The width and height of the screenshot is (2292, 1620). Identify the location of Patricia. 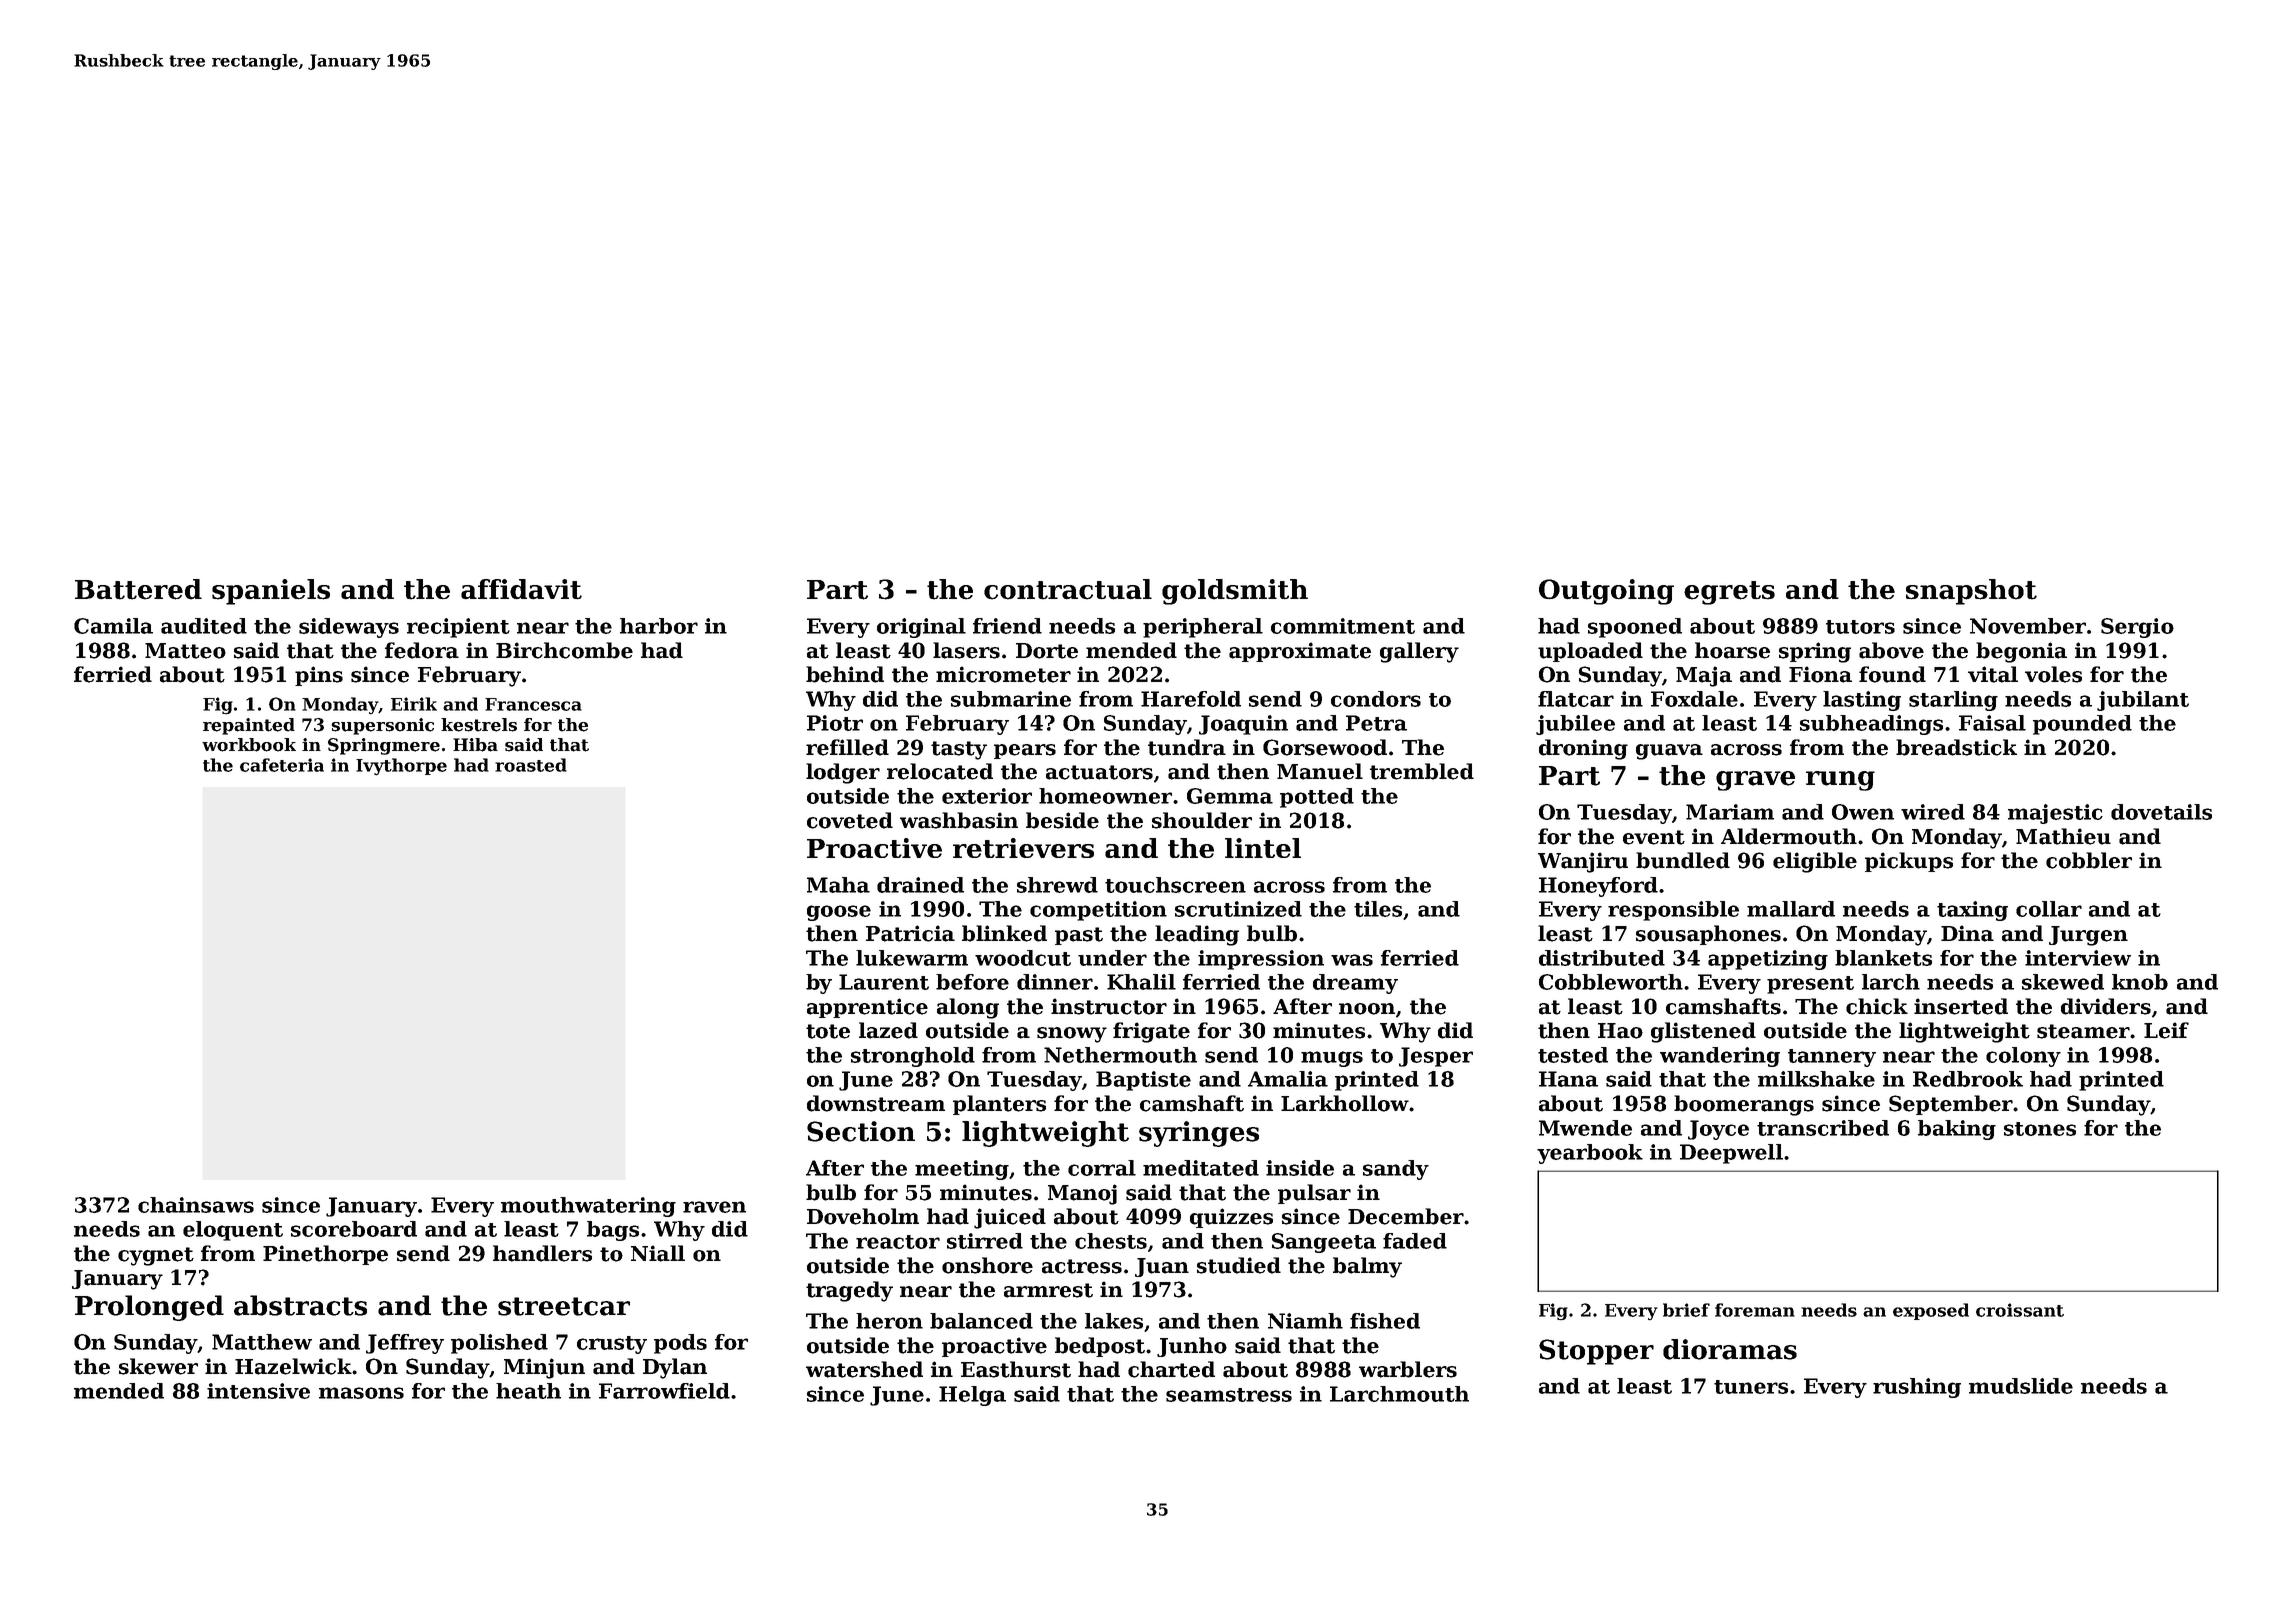
(910, 933).
